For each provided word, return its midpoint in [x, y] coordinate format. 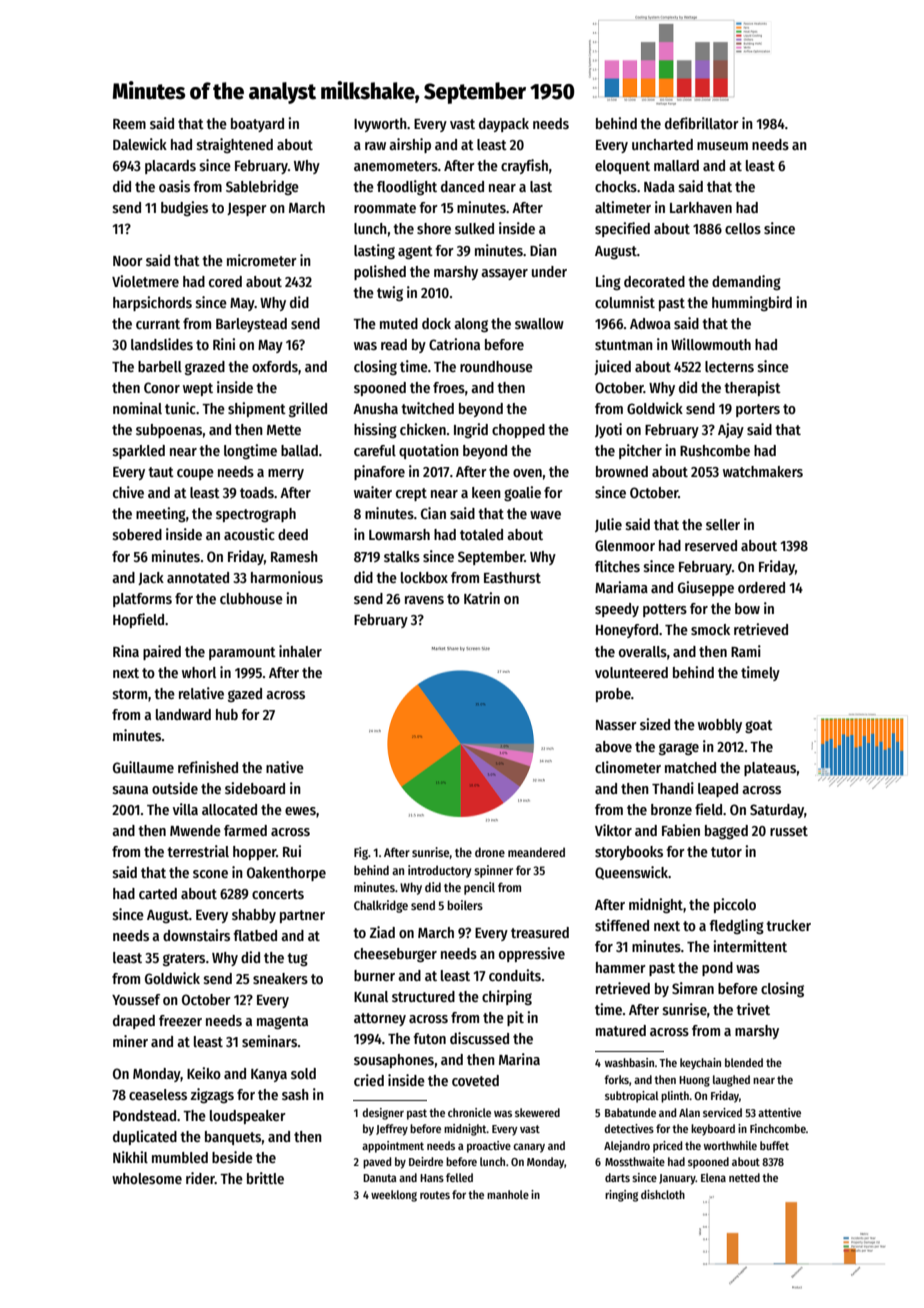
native [285, 767]
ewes [300, 811]
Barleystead [251, 325]
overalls [643, 651]
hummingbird [752, 303]
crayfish [524, 166]
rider [200, 1178]
